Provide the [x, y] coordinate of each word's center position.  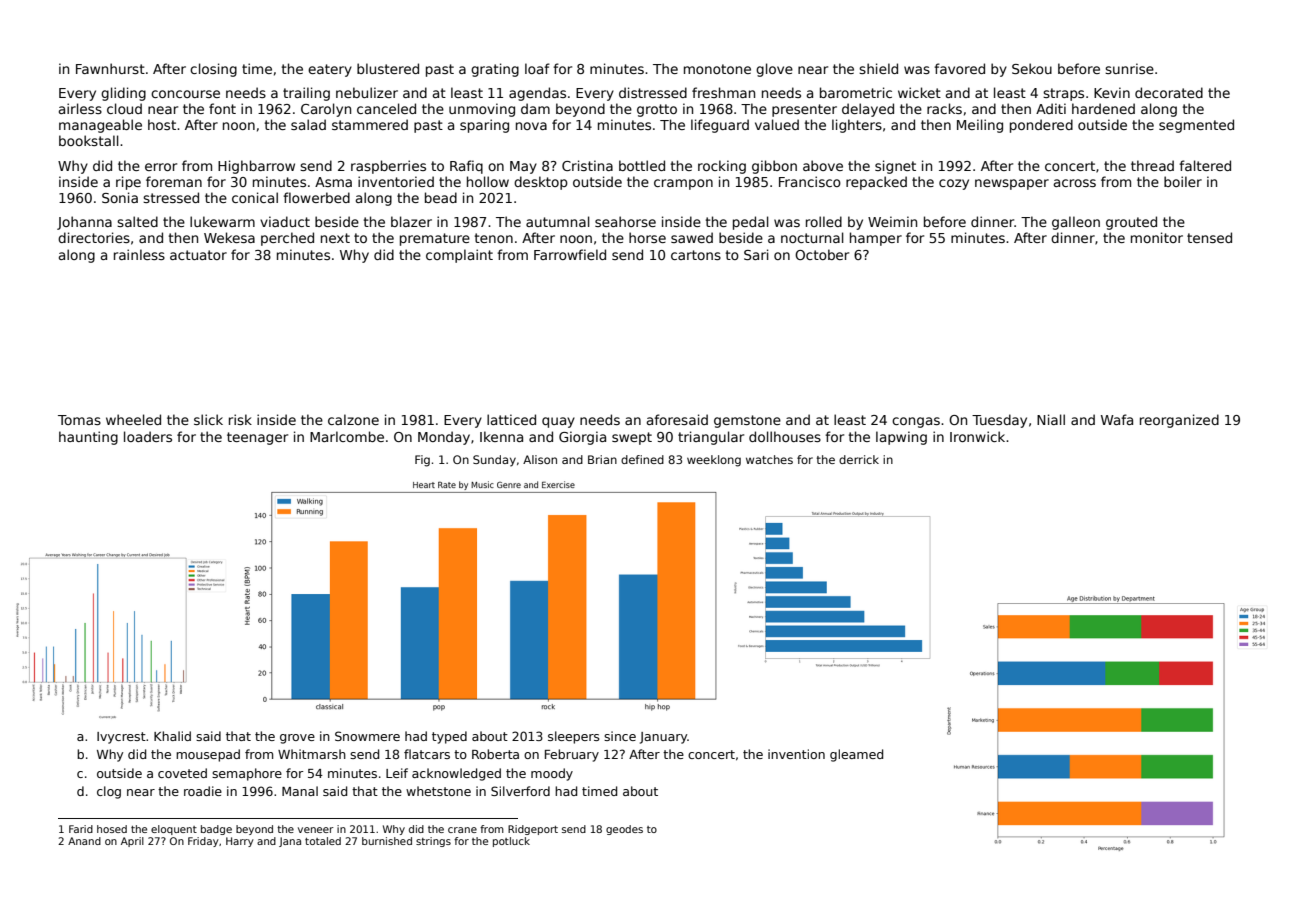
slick [208, 419]
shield [878, 68]
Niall [1051, 419]
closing [213, 70]
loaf [537, 68]
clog [109, 792]
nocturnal [812, 237]
